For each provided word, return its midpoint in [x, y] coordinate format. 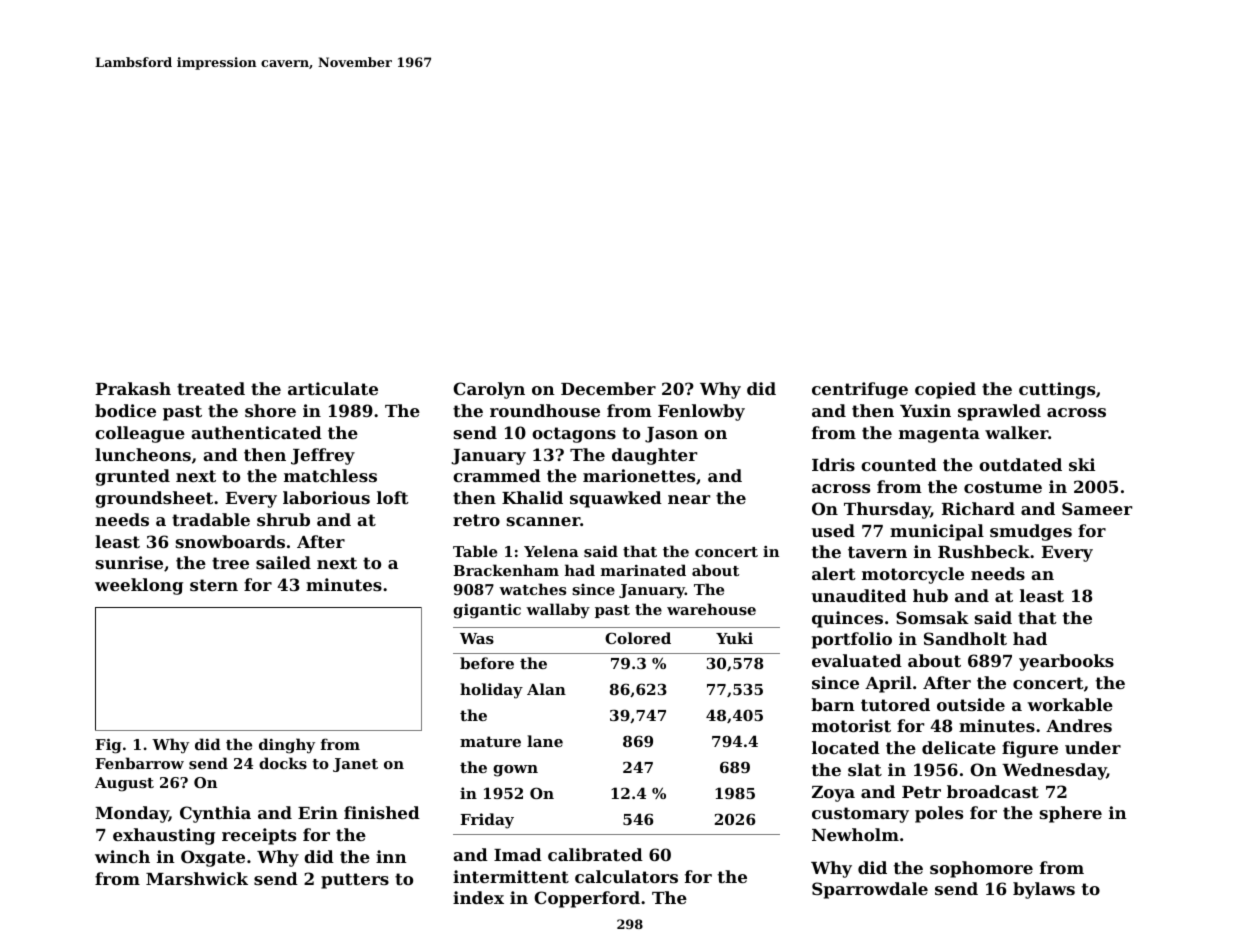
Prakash [133, 388]
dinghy [287, 746]
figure [1030, 749]
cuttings [1057, 390]
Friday [487, 821]
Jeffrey [323, 456]
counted [899, 464]
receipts [259, 836]
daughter [654, 456]
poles [939, 814]
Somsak [932, 617]
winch [122, 856]
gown [515, 771]
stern [214, 585]
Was [477, 638]
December [608, 388]
